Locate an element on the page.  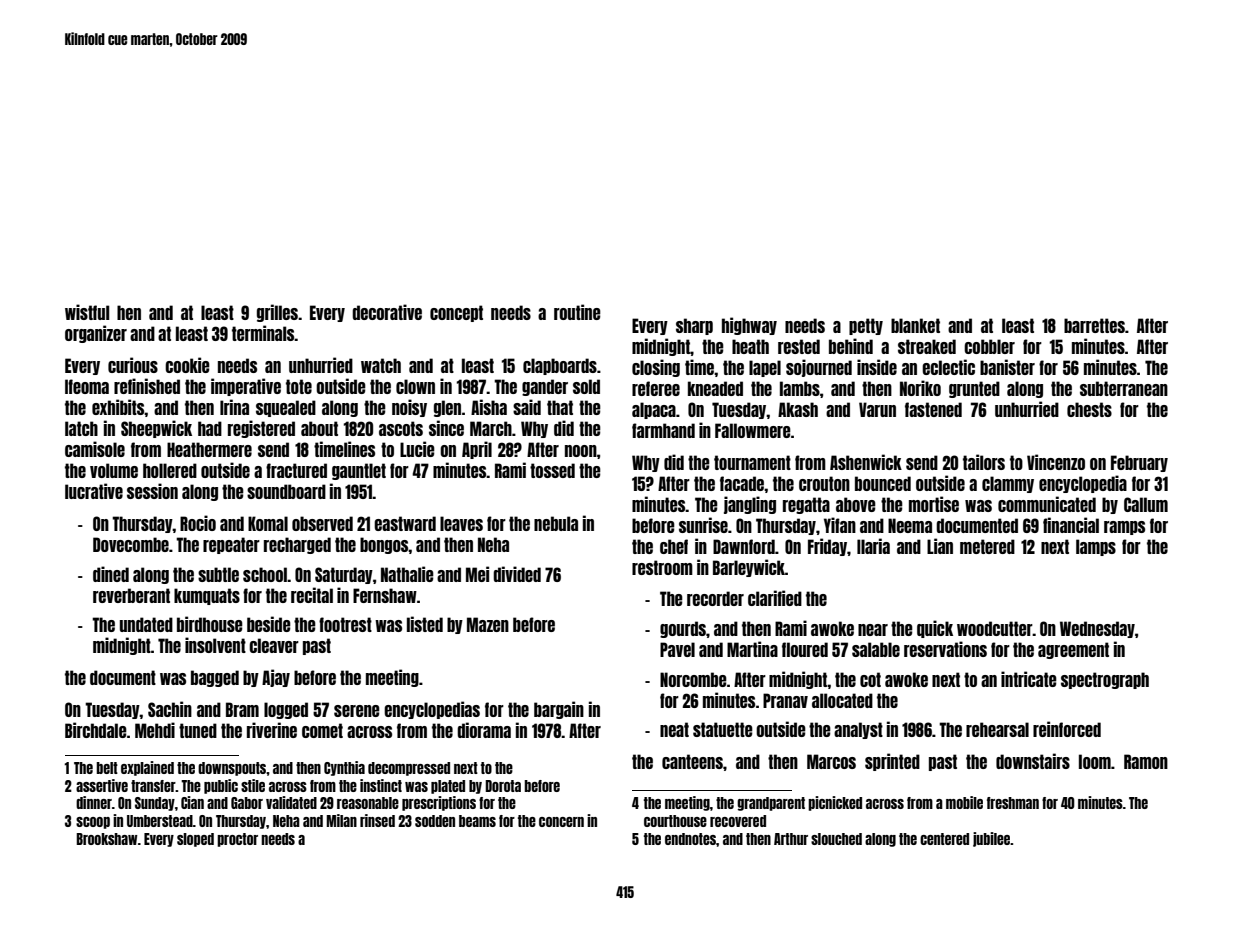
subterranean is located at coordinates (1124, 388).
